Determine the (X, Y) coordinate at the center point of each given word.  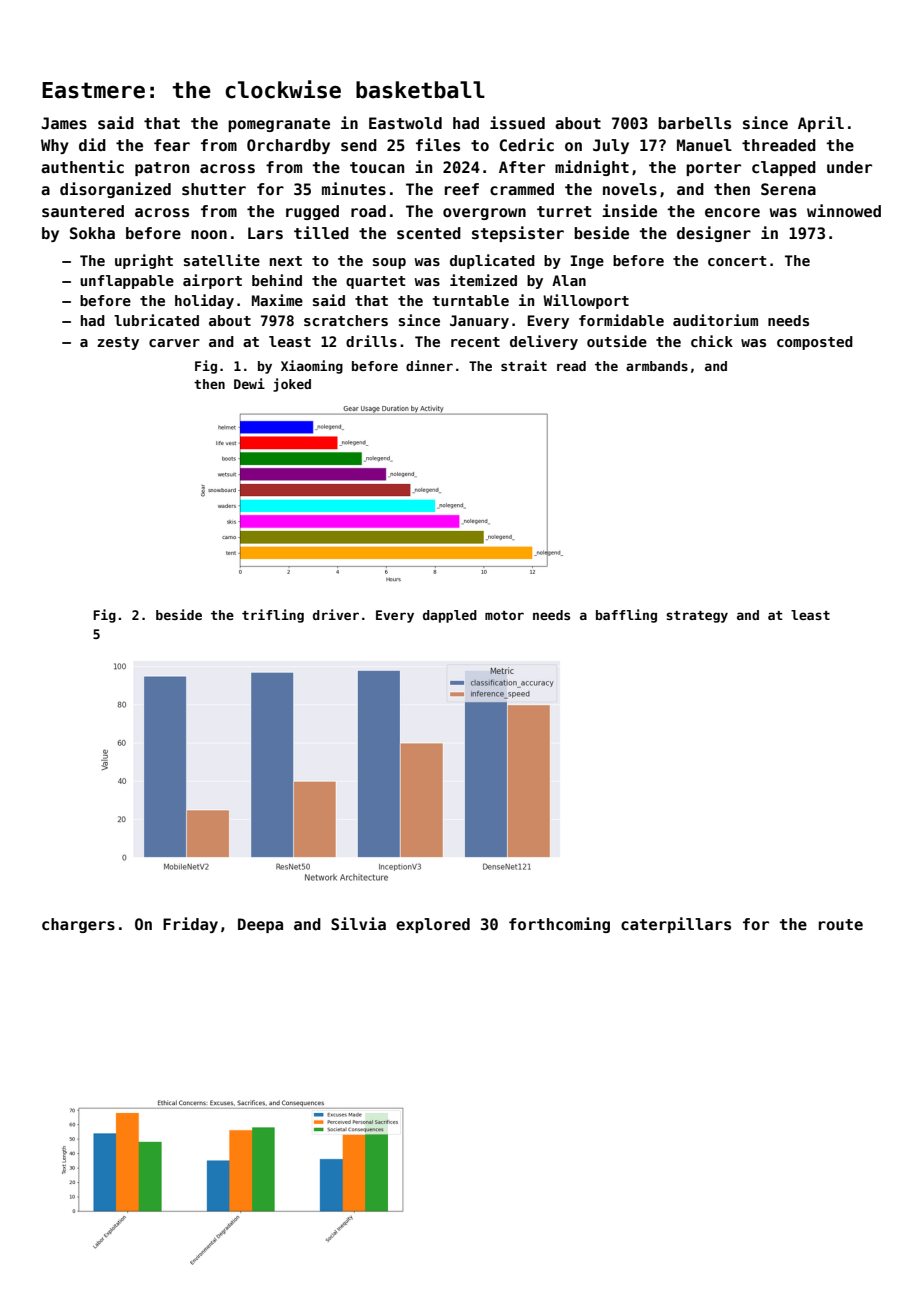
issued (517, 123)
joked (292, 385)
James (64, 123)
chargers (78, 925)
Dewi (249, 383)
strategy (697, 617)
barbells (694, 123)
